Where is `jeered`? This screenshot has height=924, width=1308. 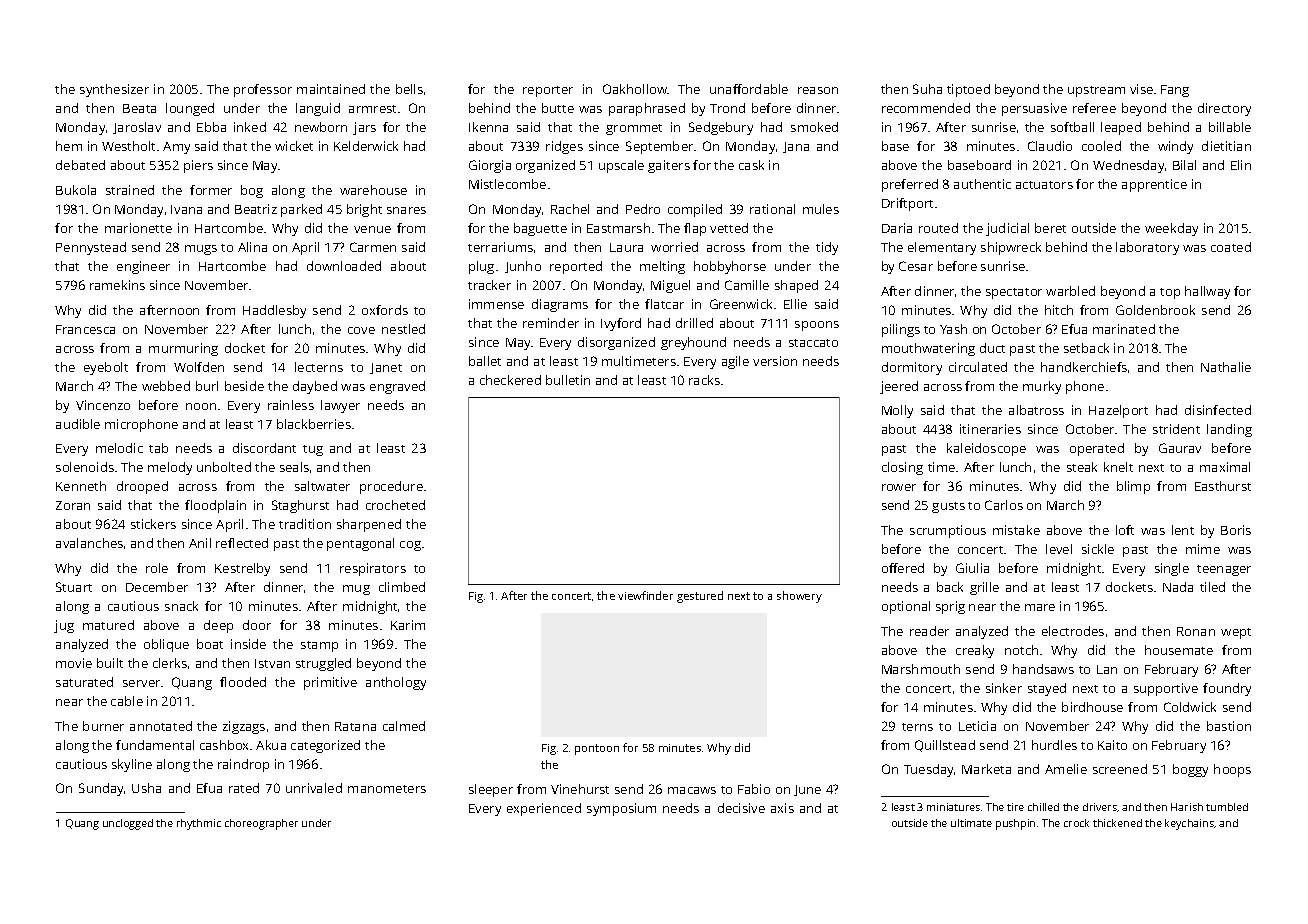
jeered is located at coordinates (899, 387).
